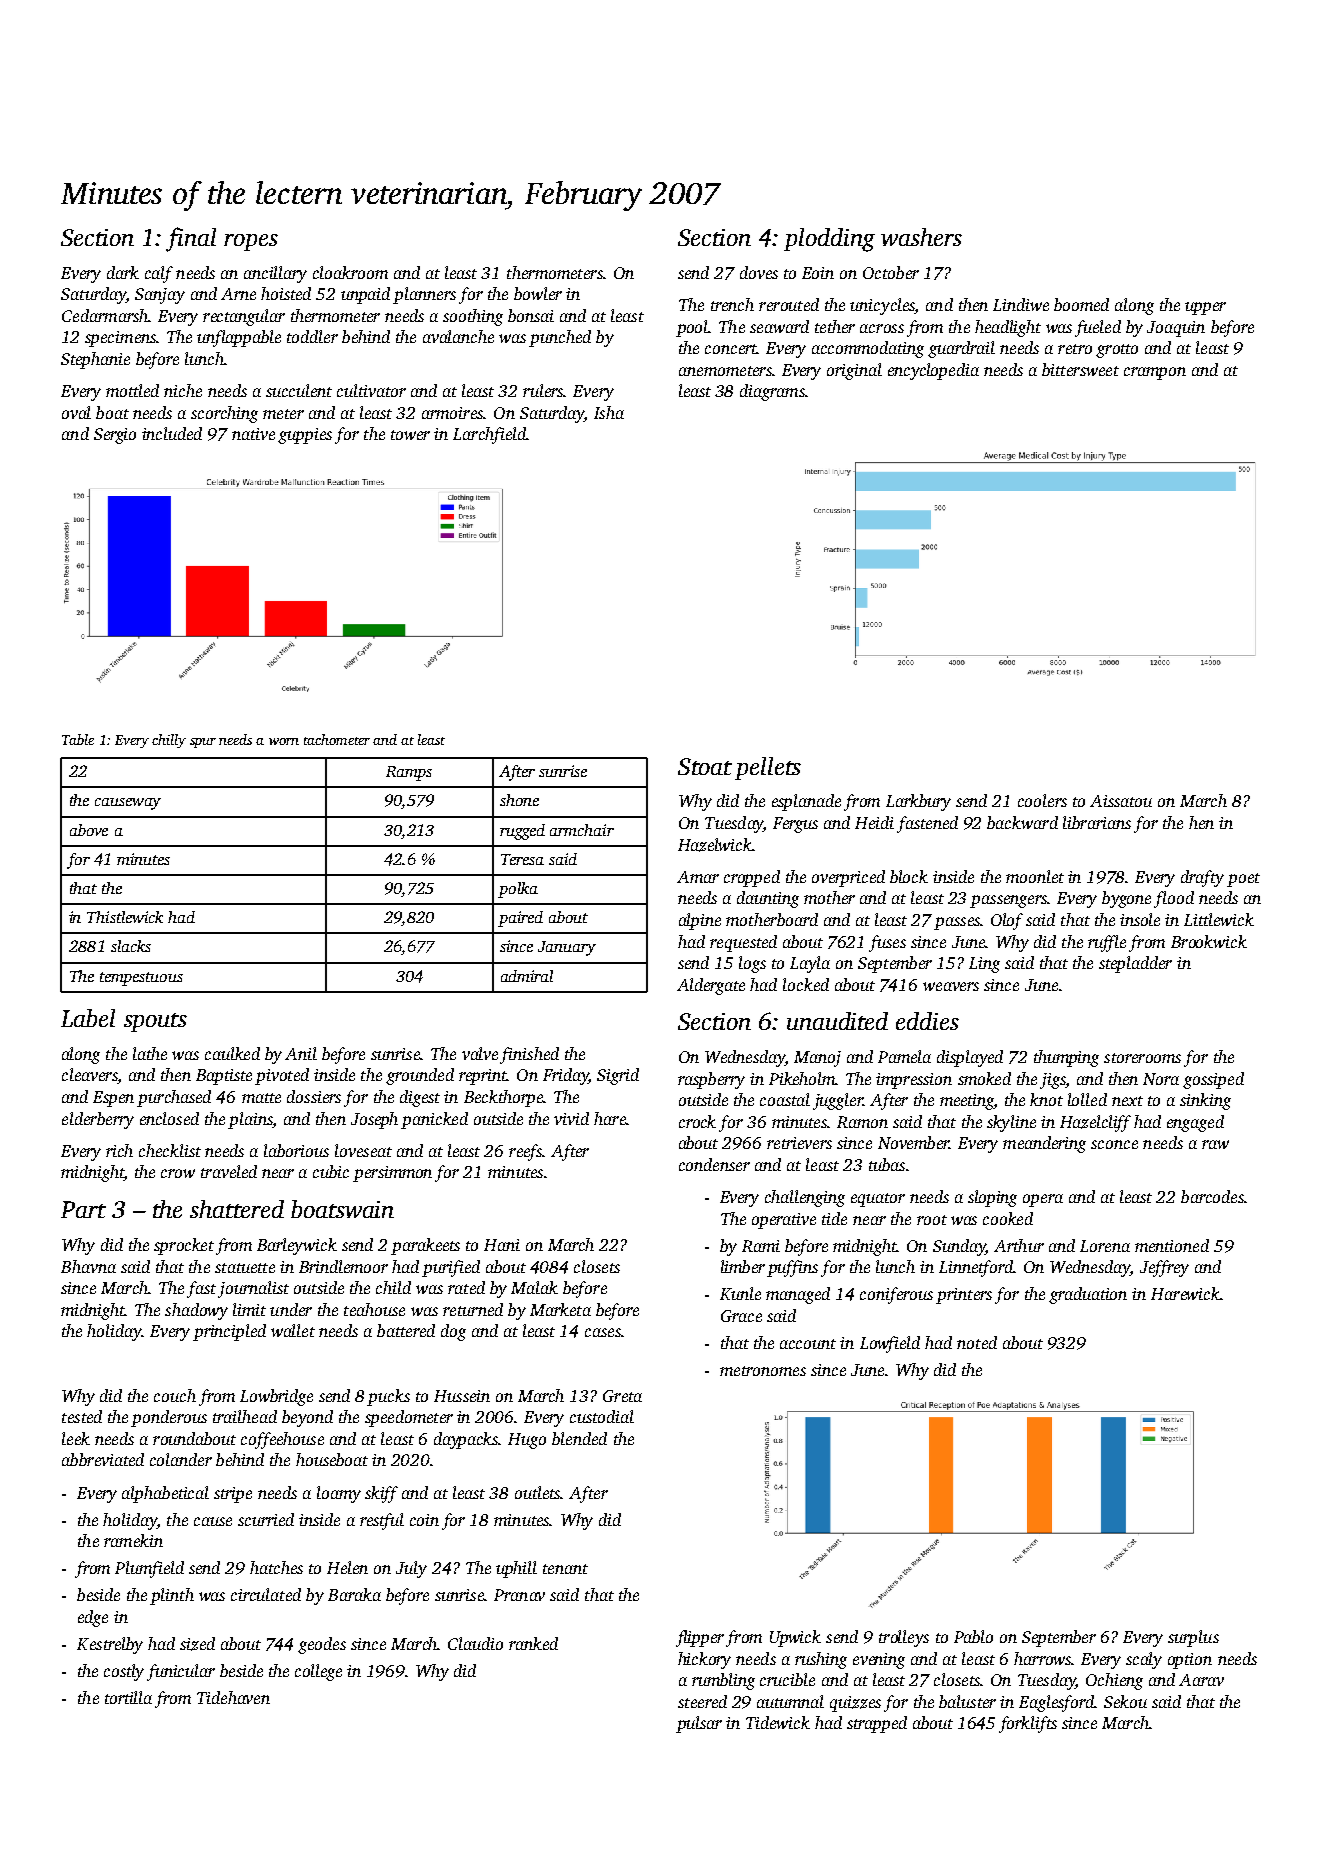 The height and width of the screenshot is (1874, 1325). I want to click on graduation, so click(1088, 1295).
